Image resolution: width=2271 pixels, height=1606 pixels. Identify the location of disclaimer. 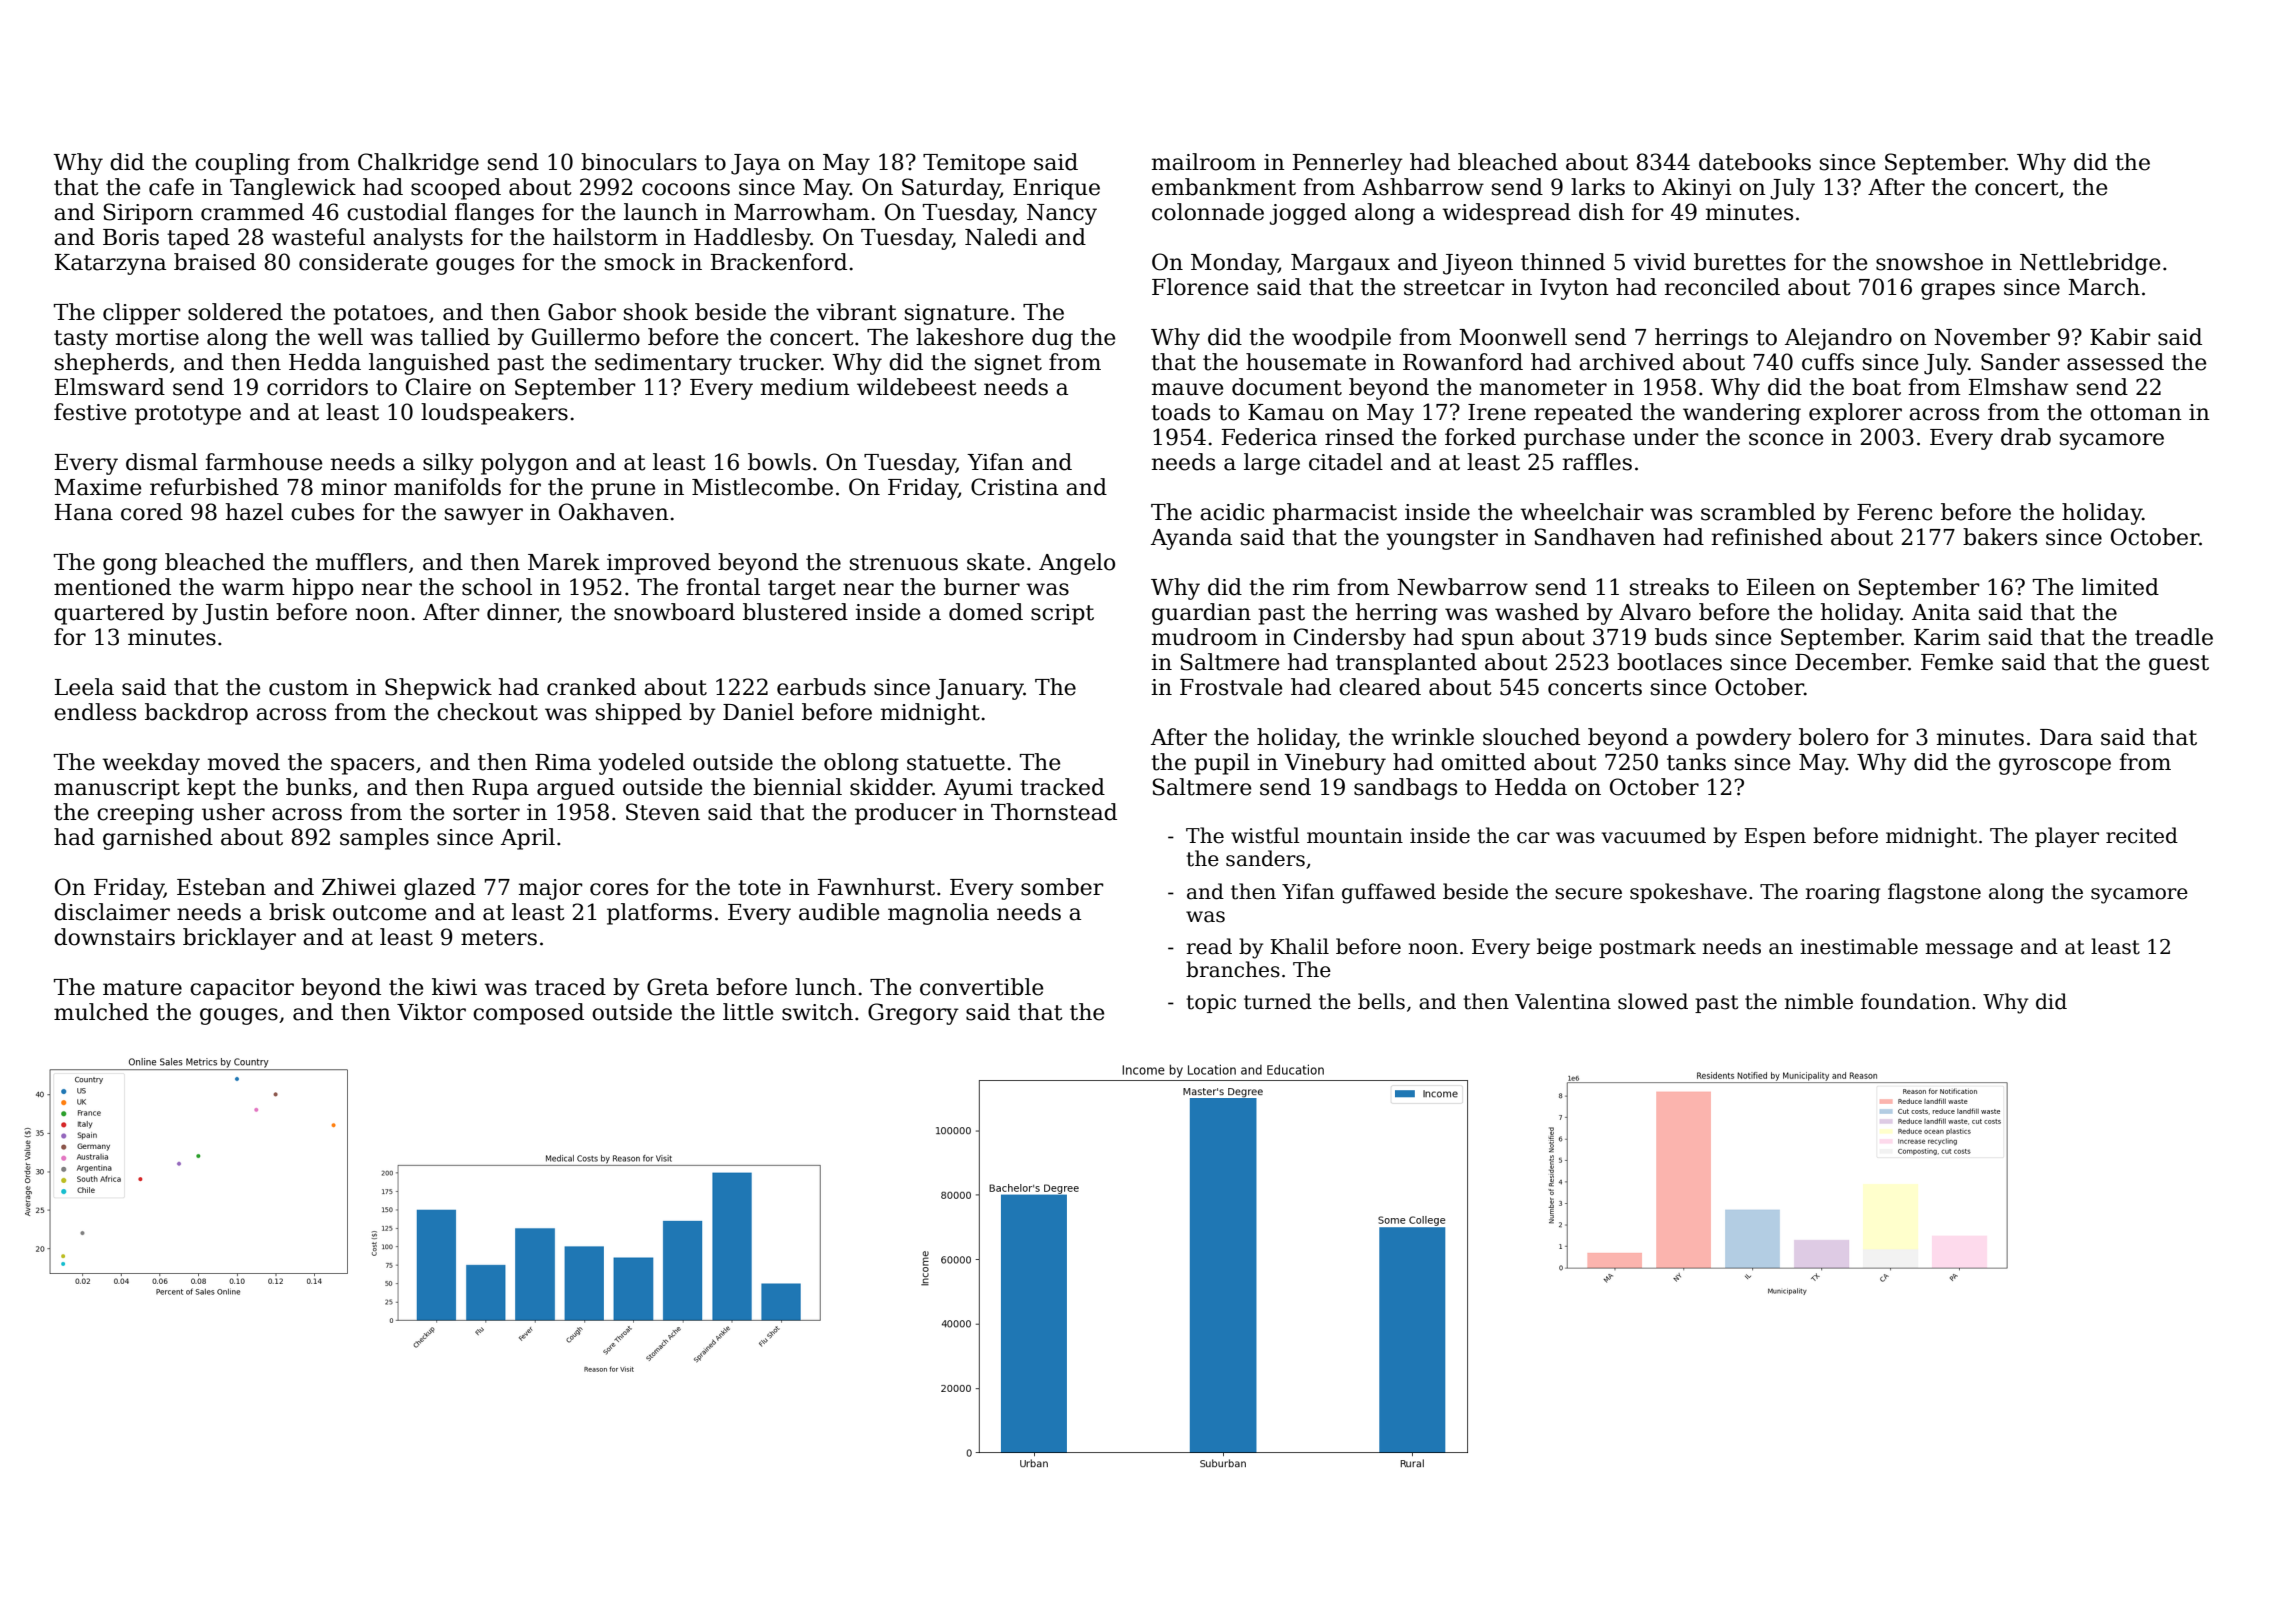
(112, 912).
